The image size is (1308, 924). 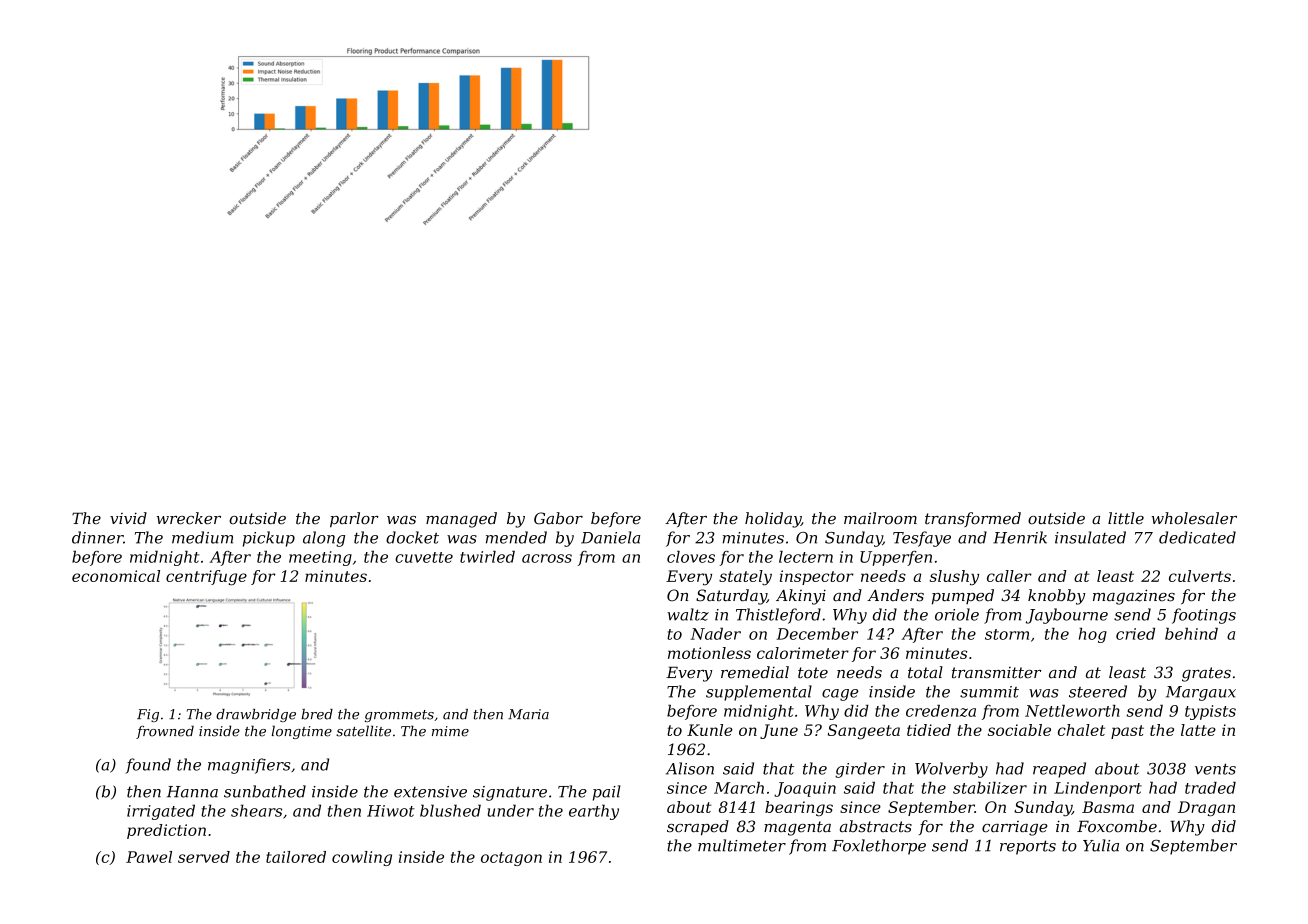 What do you see at coordinates (715, 634) in the page?
I see `Nader` at bounding box center [715, 634].
